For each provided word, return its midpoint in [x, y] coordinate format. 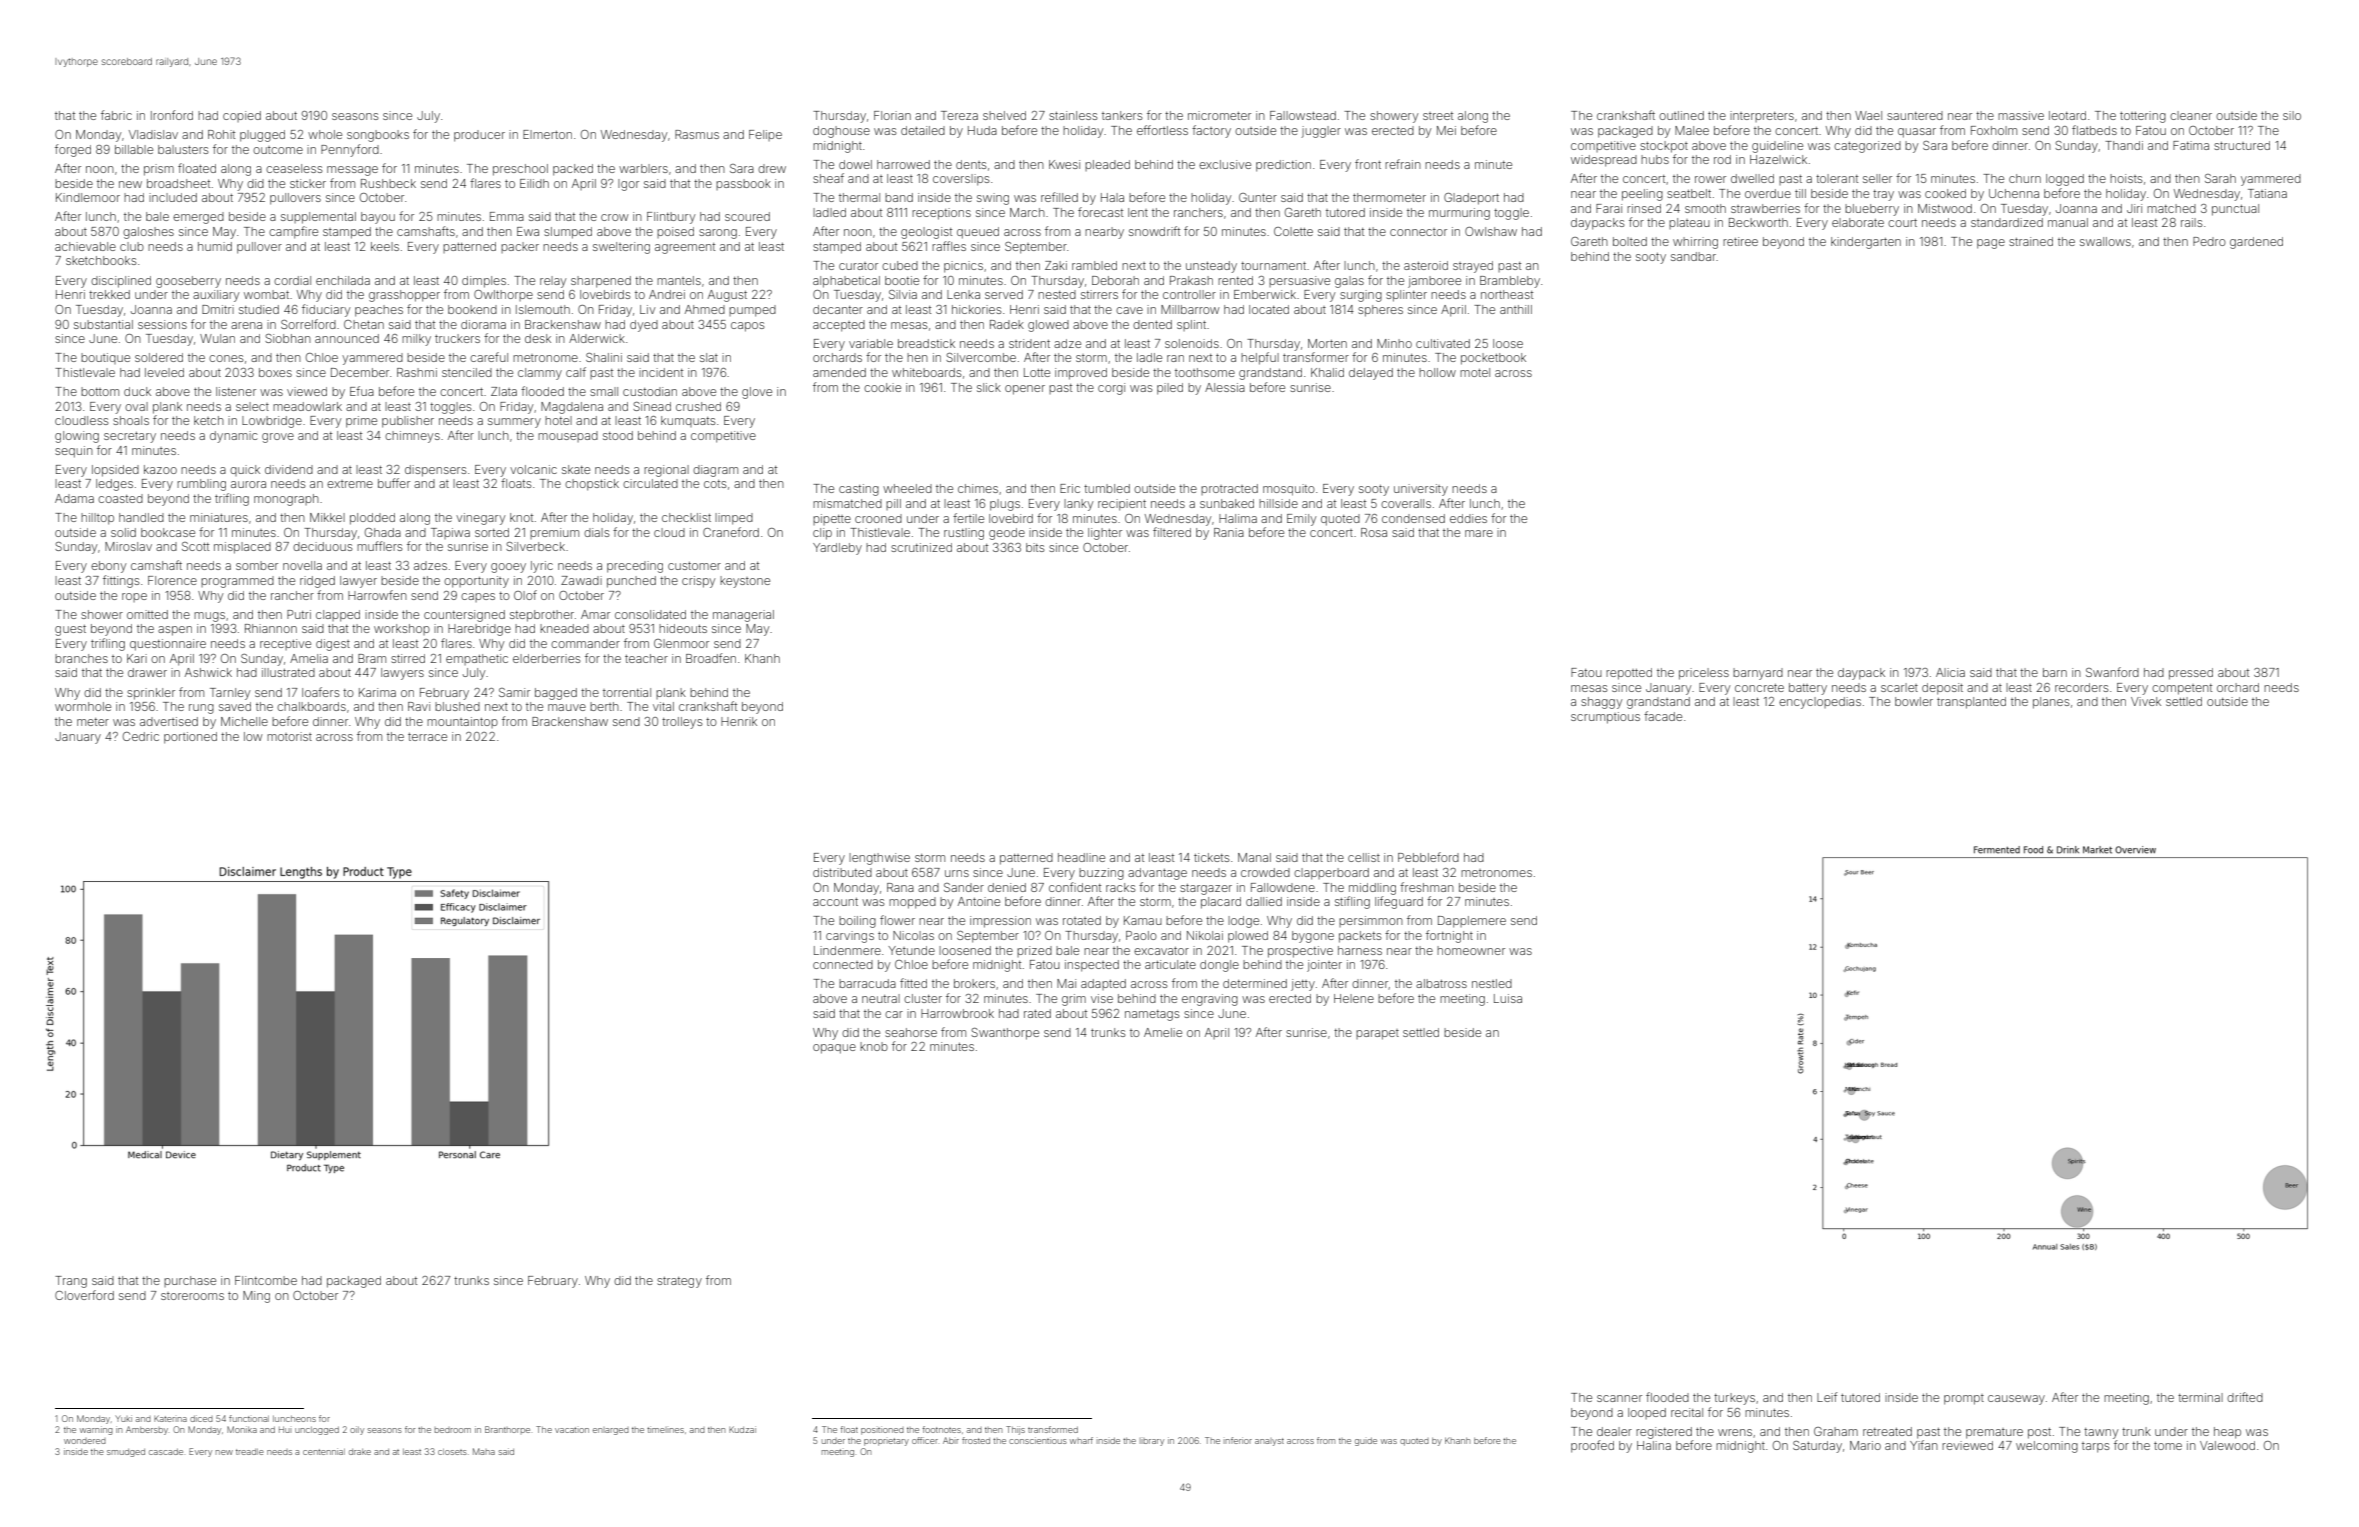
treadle [250, 1452]
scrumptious [1605, 718]
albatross [1441, 983]
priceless [1704, 674]
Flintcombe [266, 1280]
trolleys [682, 723]
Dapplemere [1472, 922]
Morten [1327, 343]
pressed [2191, 674]
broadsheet [178, 183]
